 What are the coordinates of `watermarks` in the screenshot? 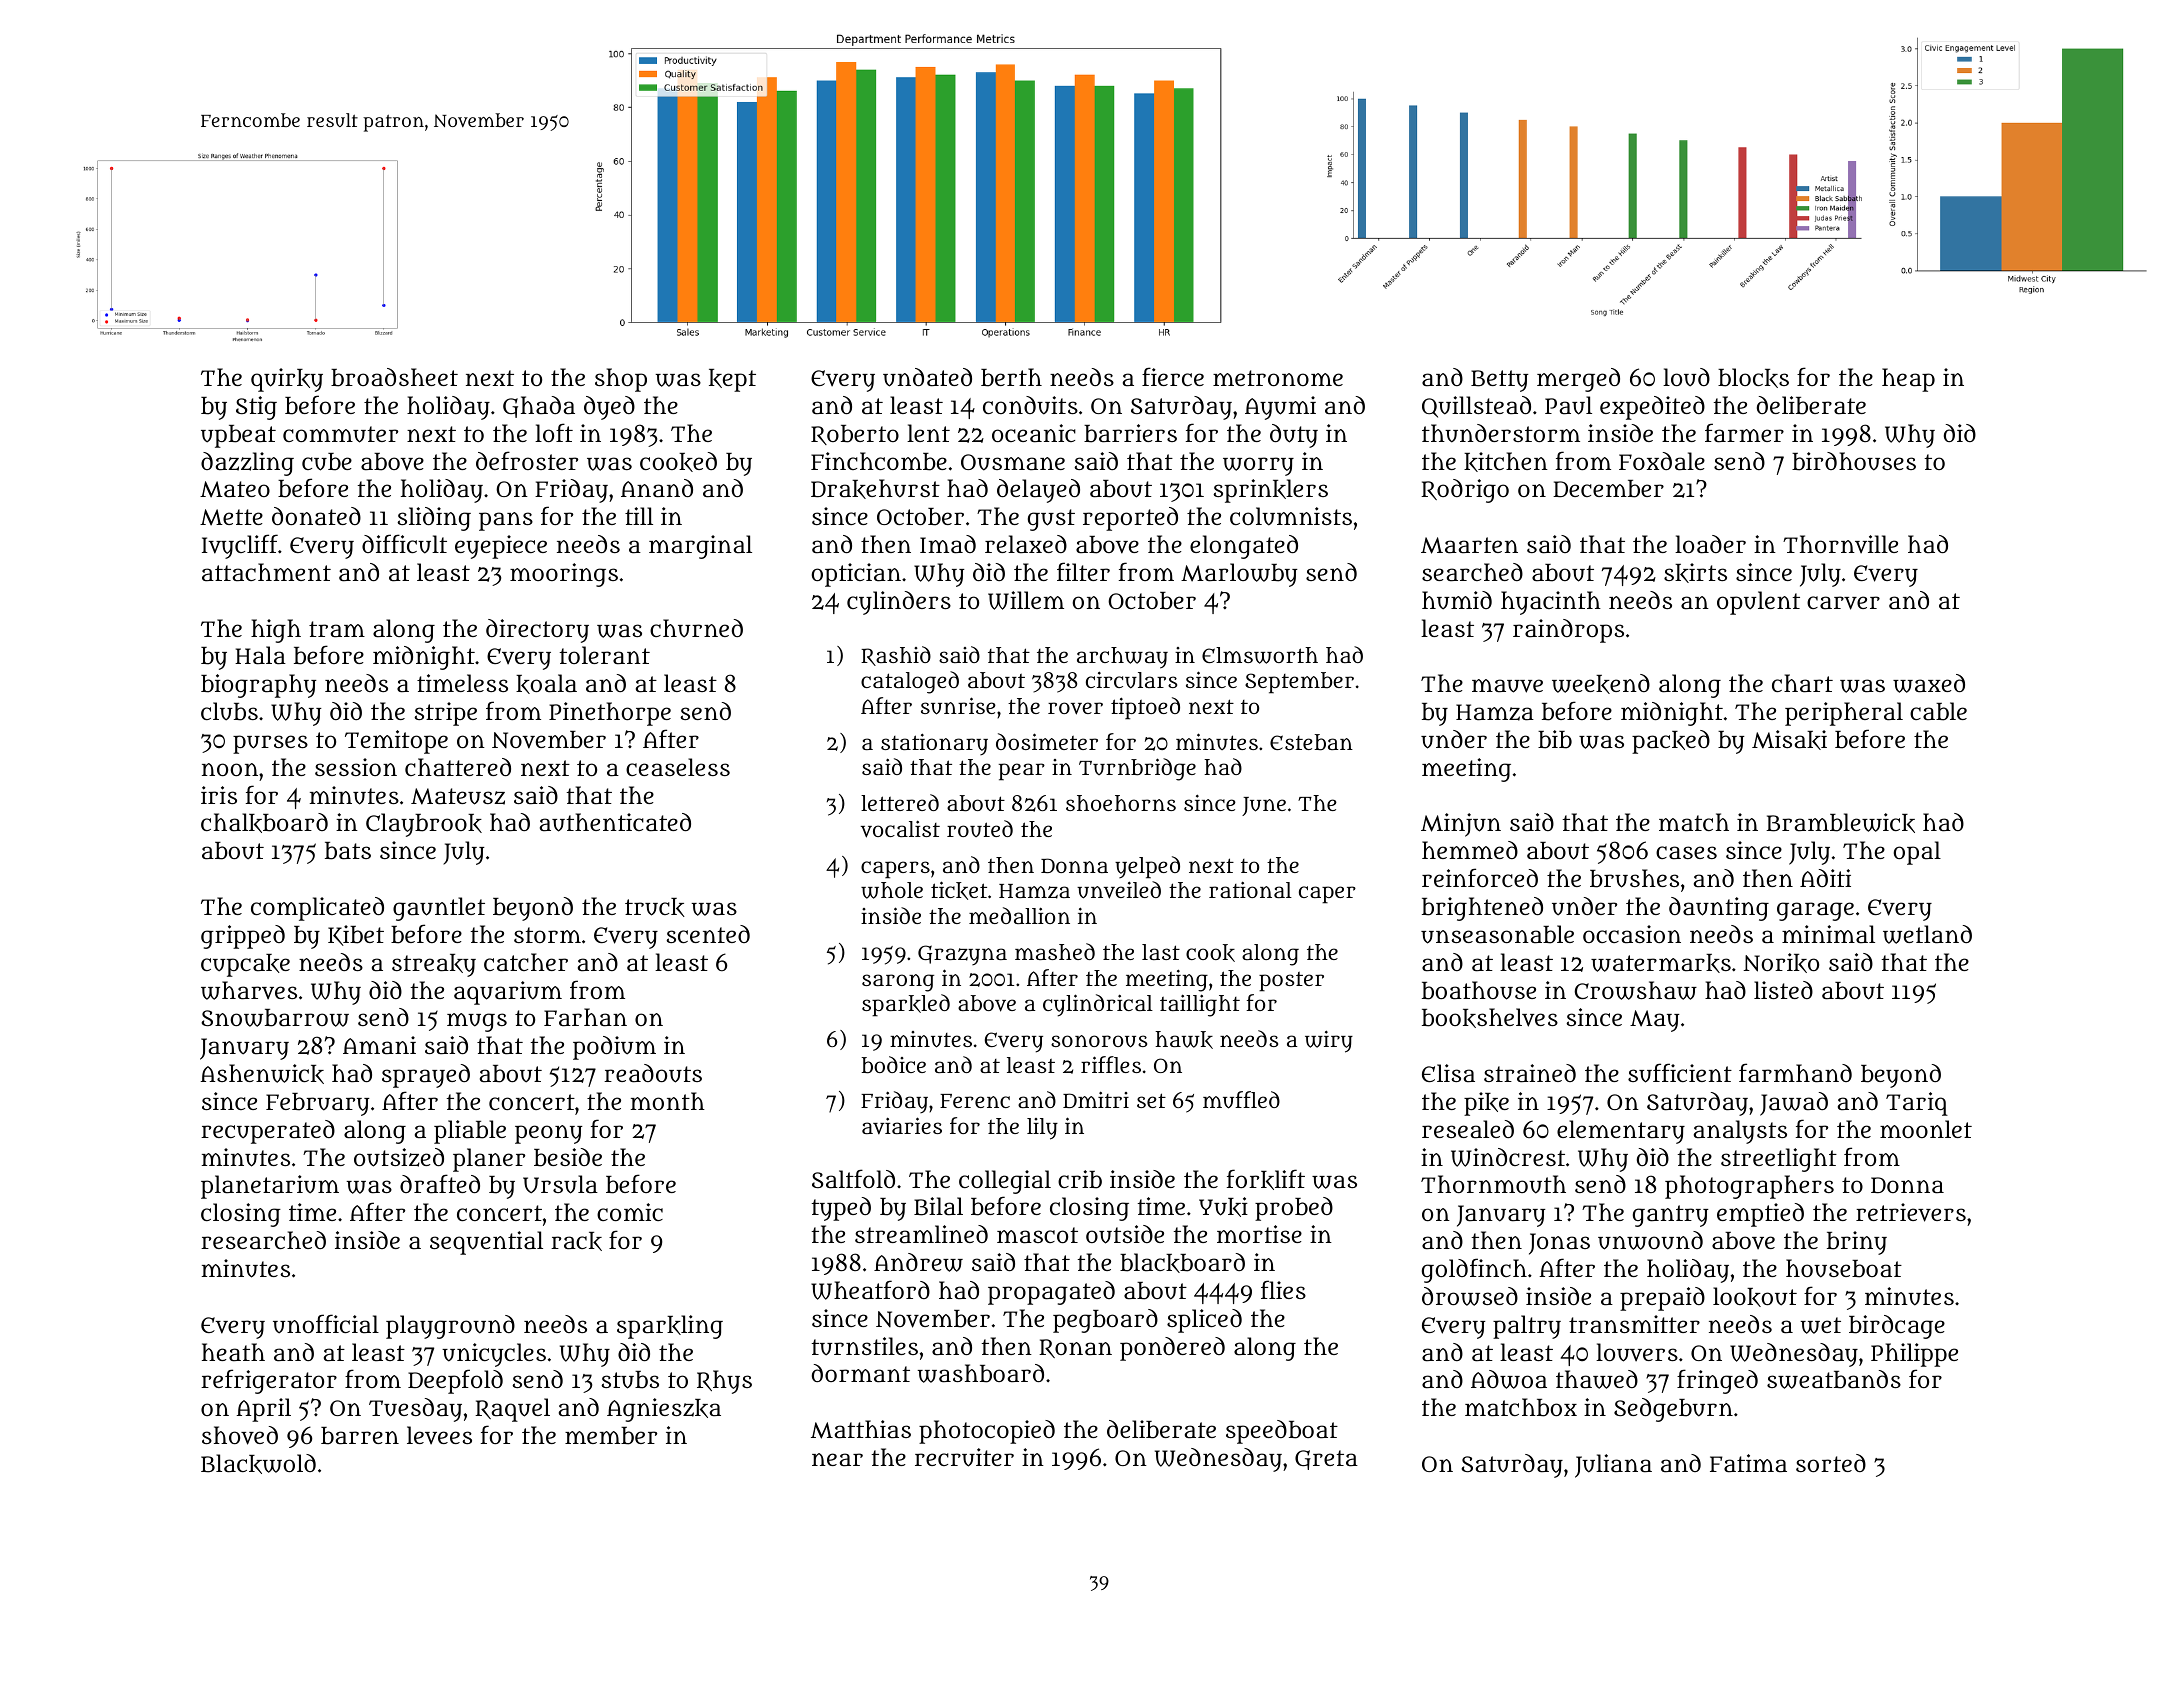 It's located at (1661, 963).
